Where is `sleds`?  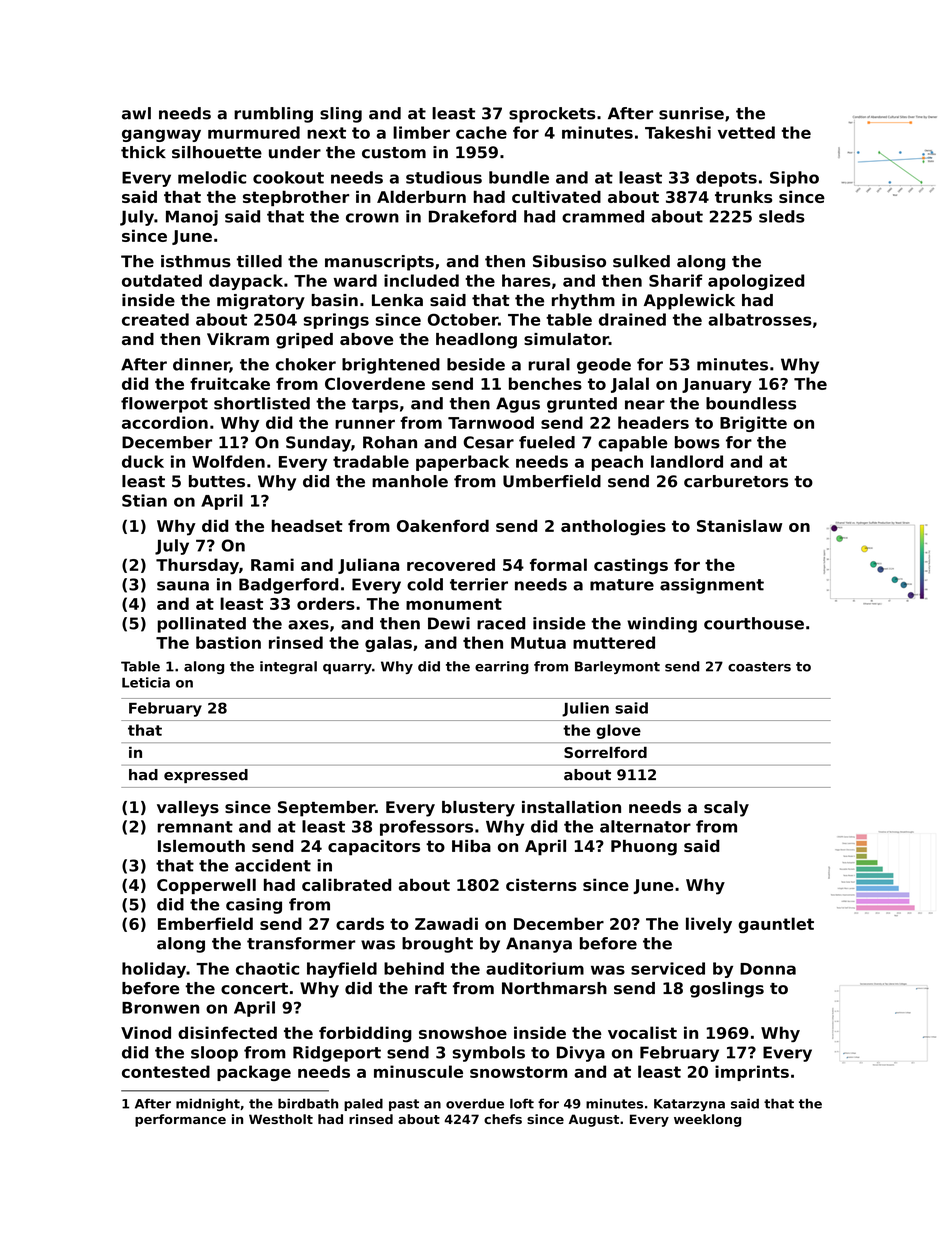 sleds is located at coordinates (782, 216).
